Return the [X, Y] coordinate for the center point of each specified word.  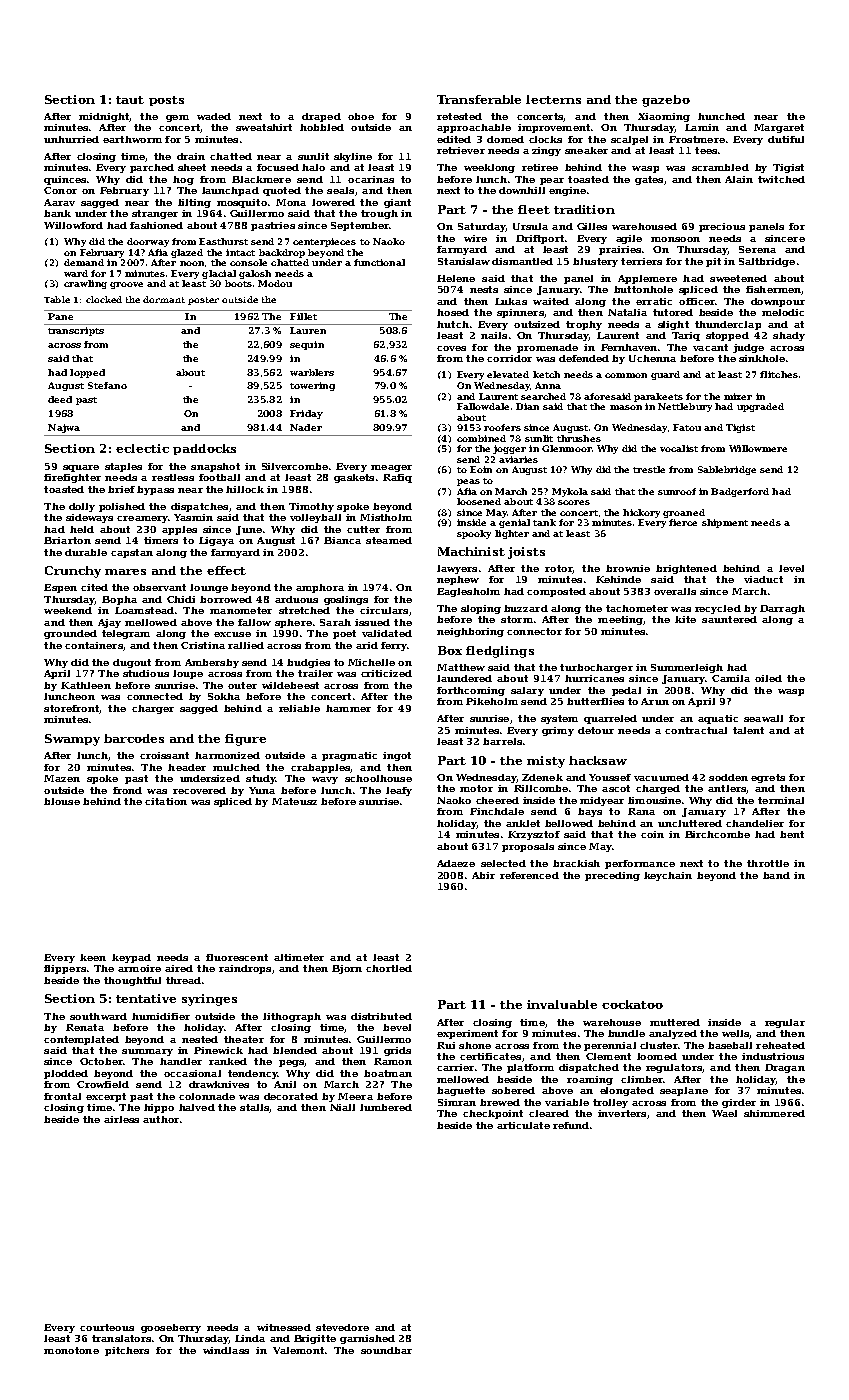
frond [127, 790]
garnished [367, 1339]
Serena [757, 249]
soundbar [386, 1350]
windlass [226, 1350]
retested [459, 116]
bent [792, 834]
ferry [394, 646]
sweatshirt [264, 127]
